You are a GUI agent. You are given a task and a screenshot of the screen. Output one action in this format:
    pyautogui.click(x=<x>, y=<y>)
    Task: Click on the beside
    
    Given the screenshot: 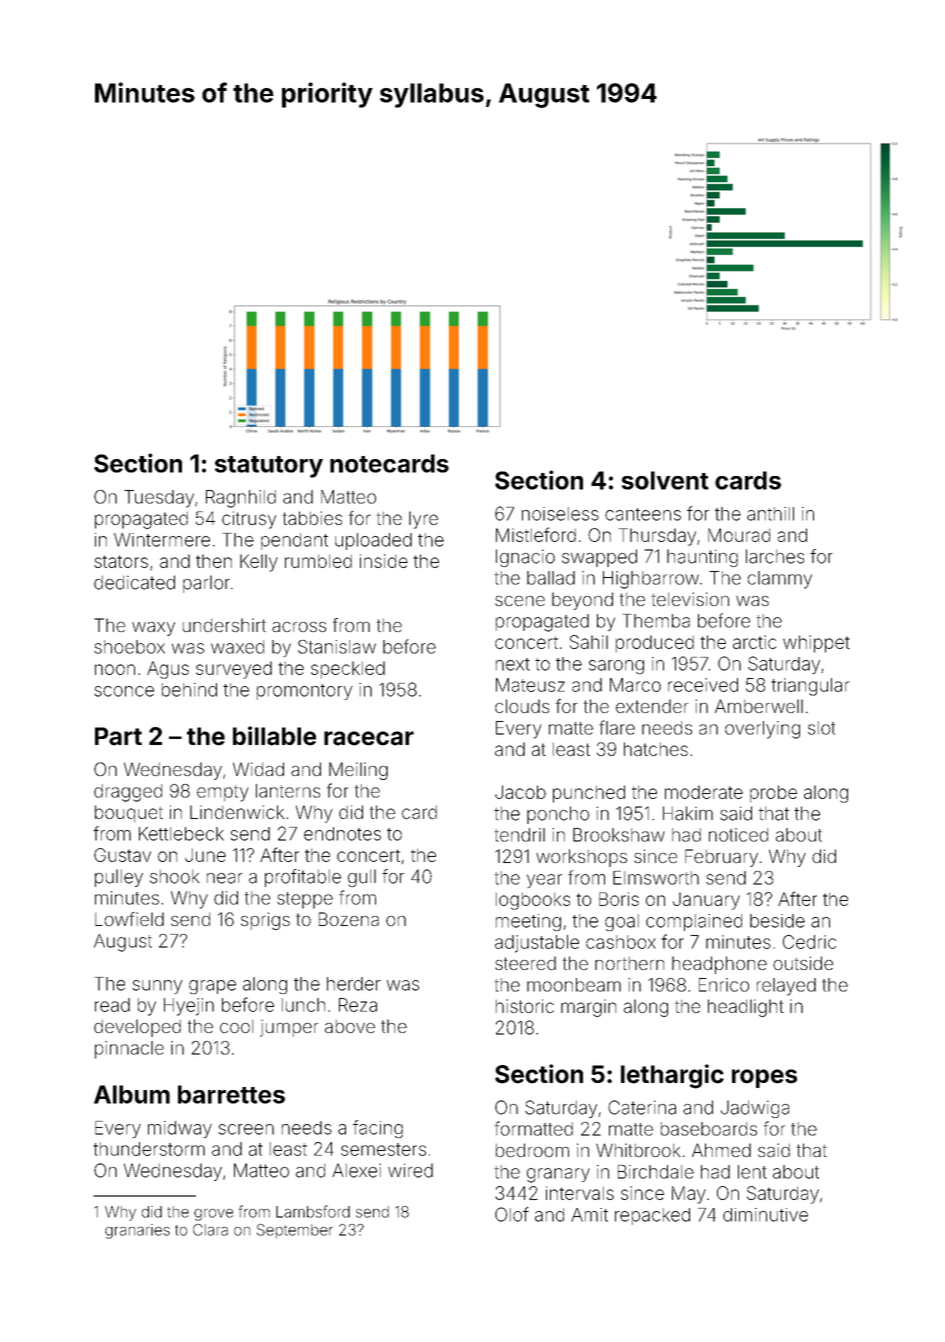 What is the action you would take?
    pyautogui.click(x=777, y=921)
